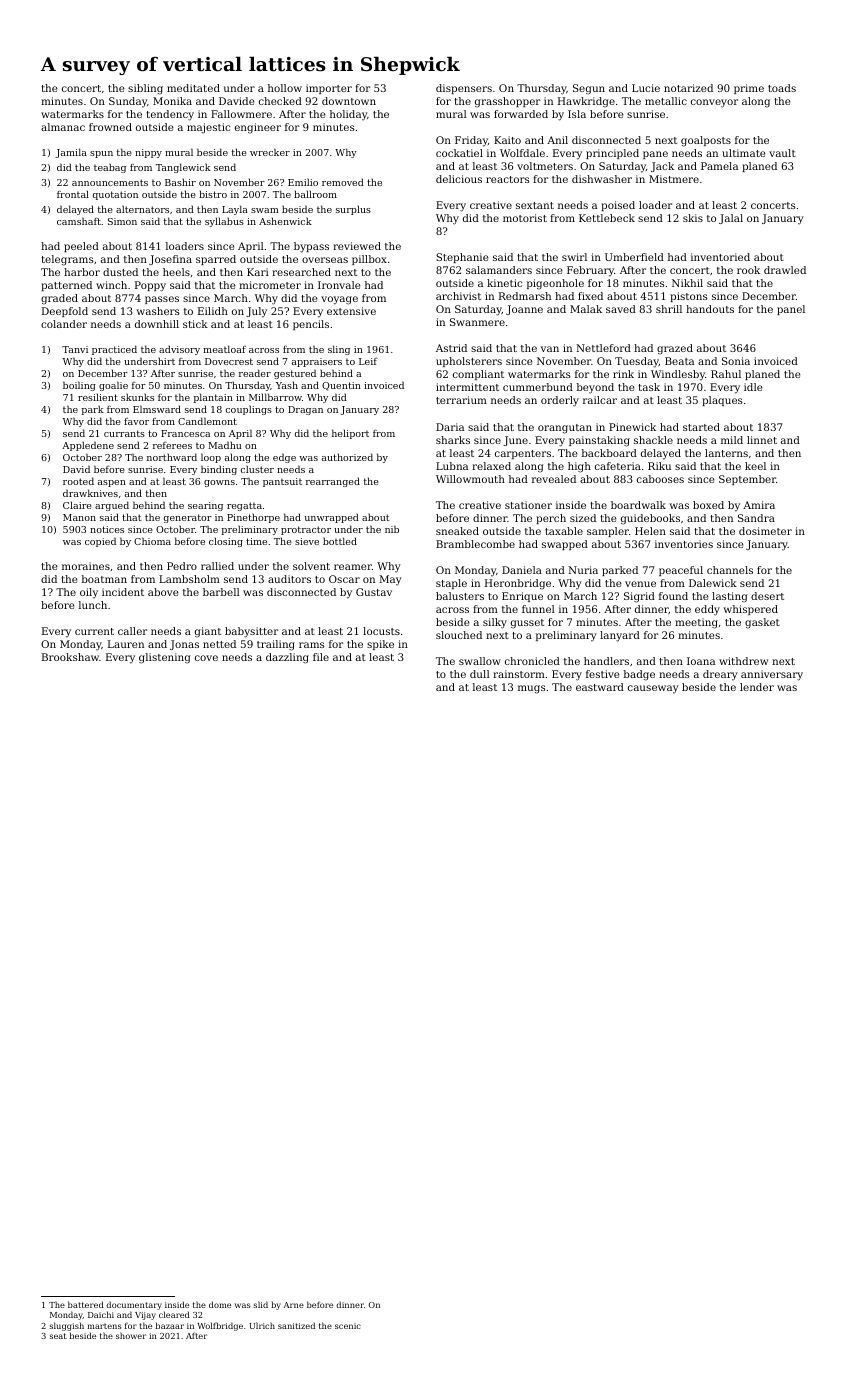 This screenshot has width=849, height=1400. What do you see at coordinates (294, 1305) in the screenshot?
I see `Arne` at bounding box center [294, 1305].
